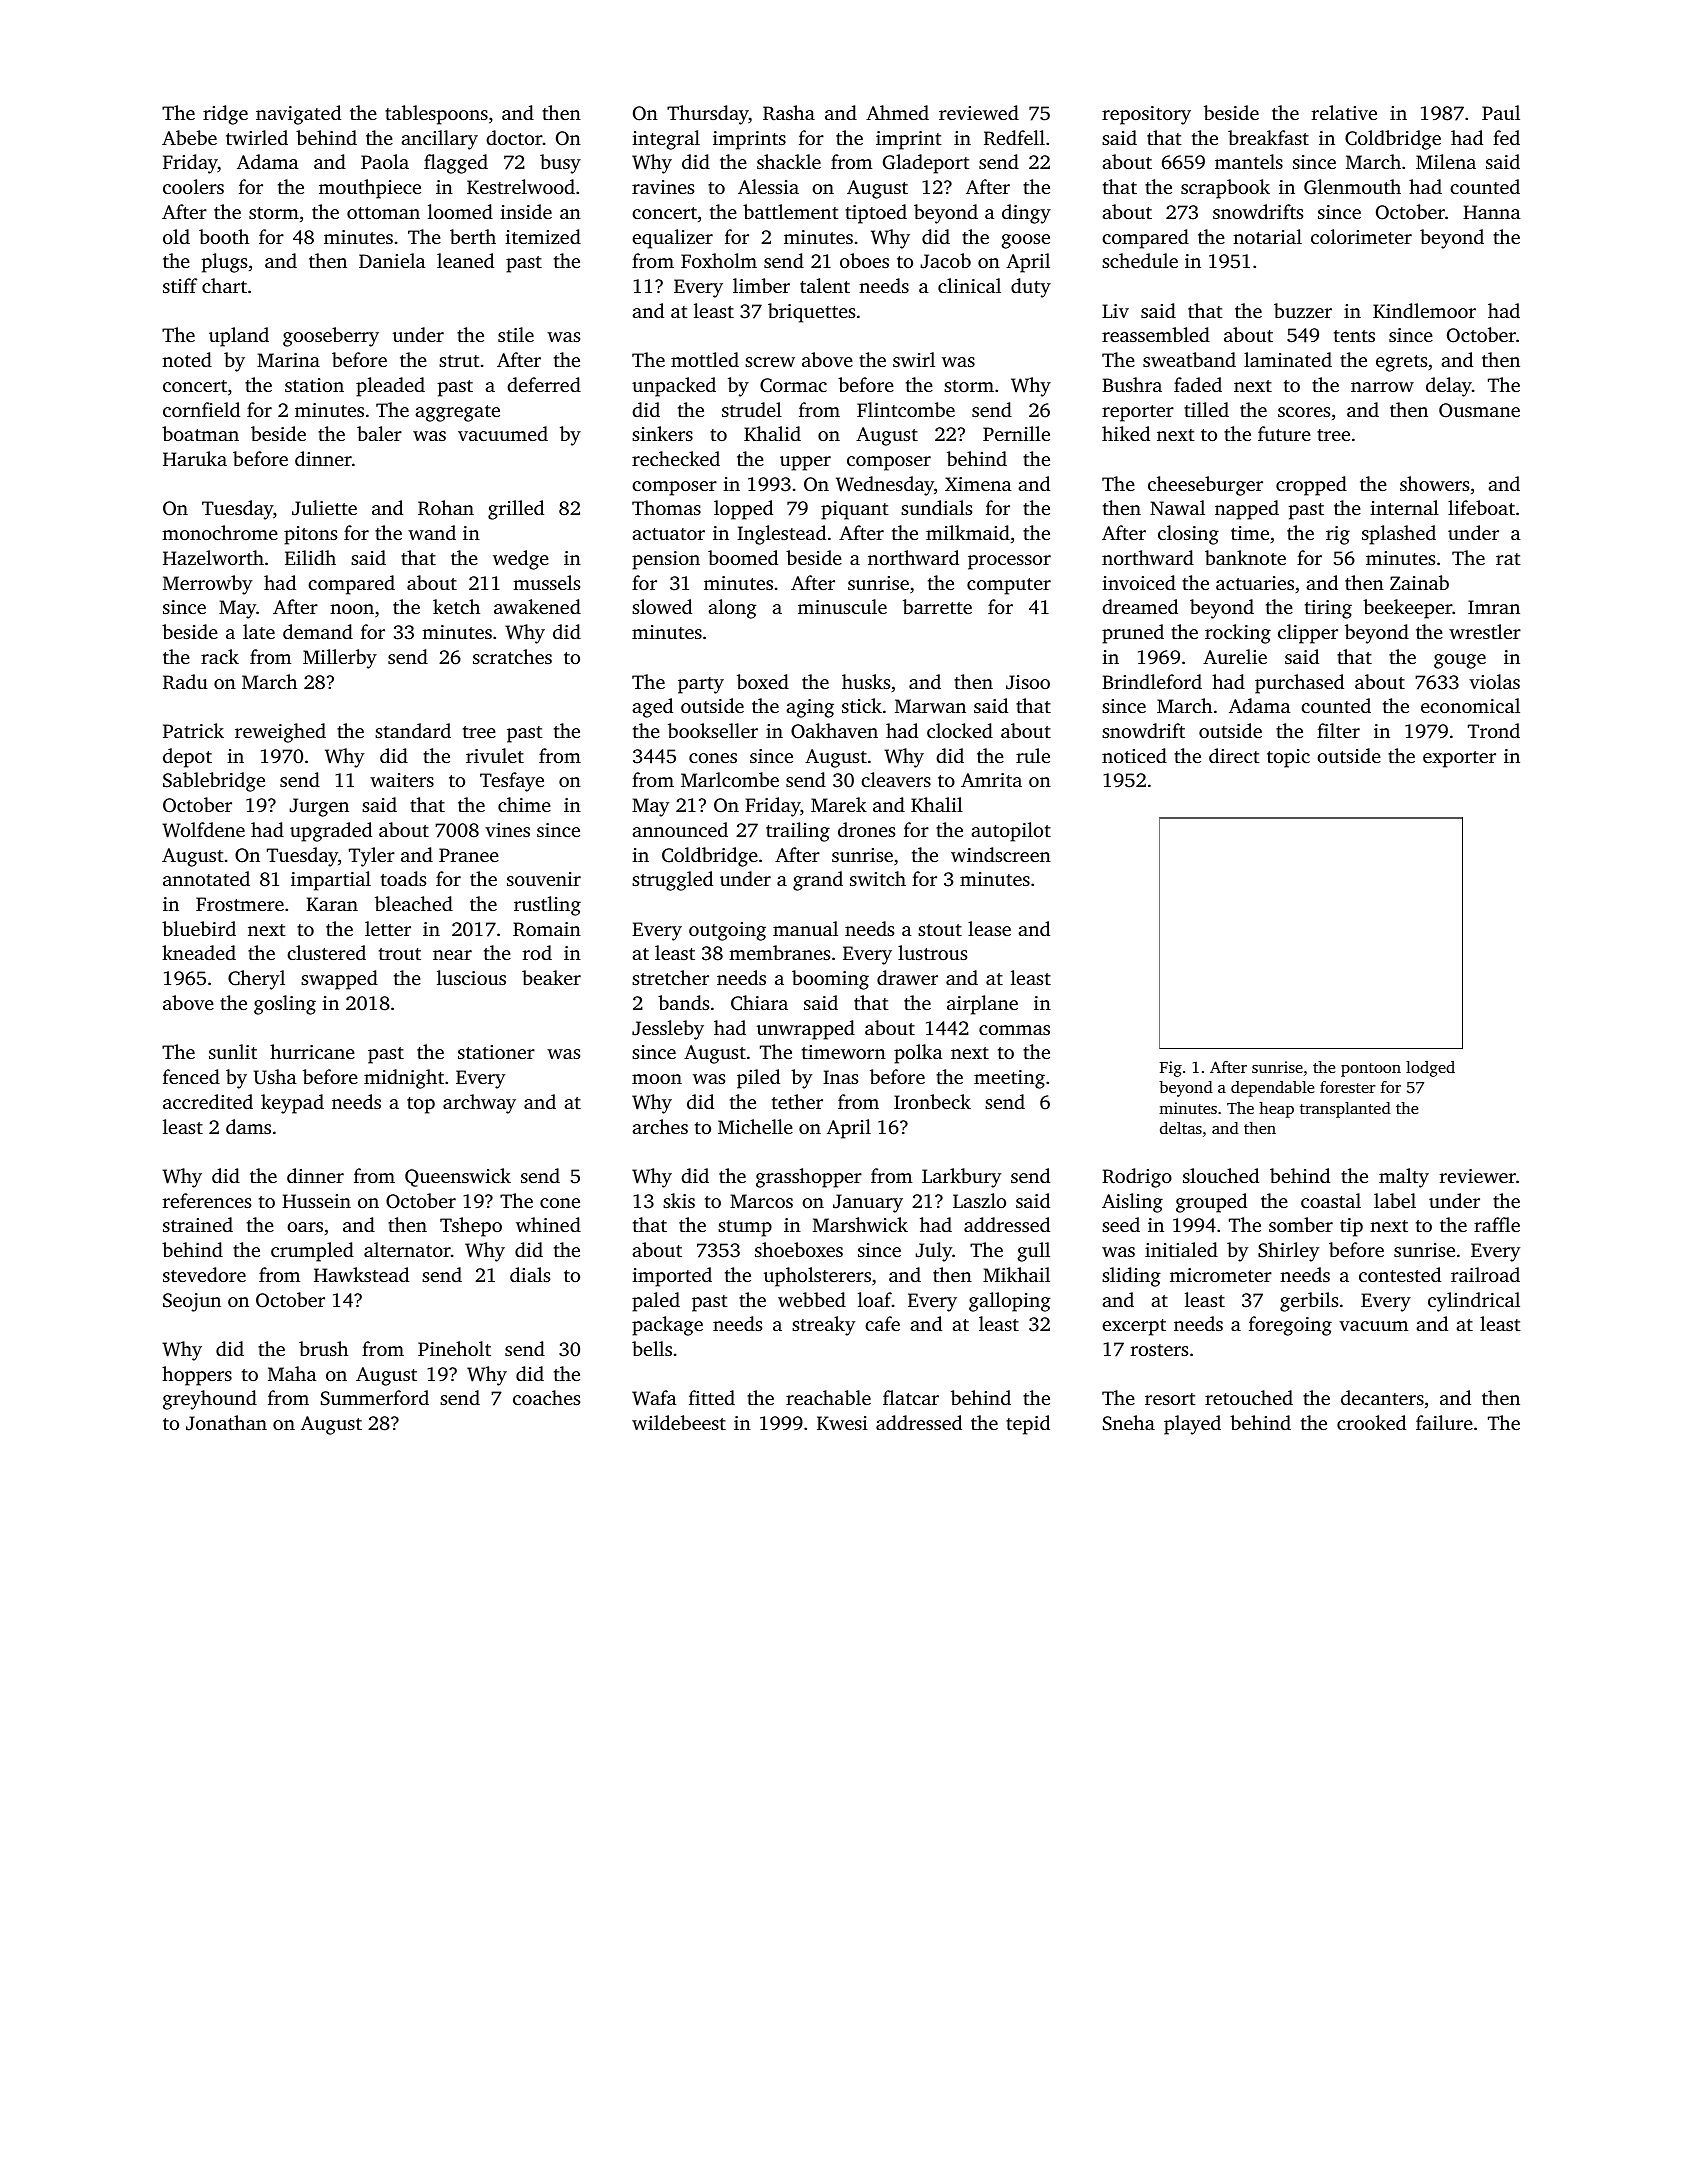  Describe the element at coordinates (298, 115) in the screenshot. I see `navigated` at that location.
